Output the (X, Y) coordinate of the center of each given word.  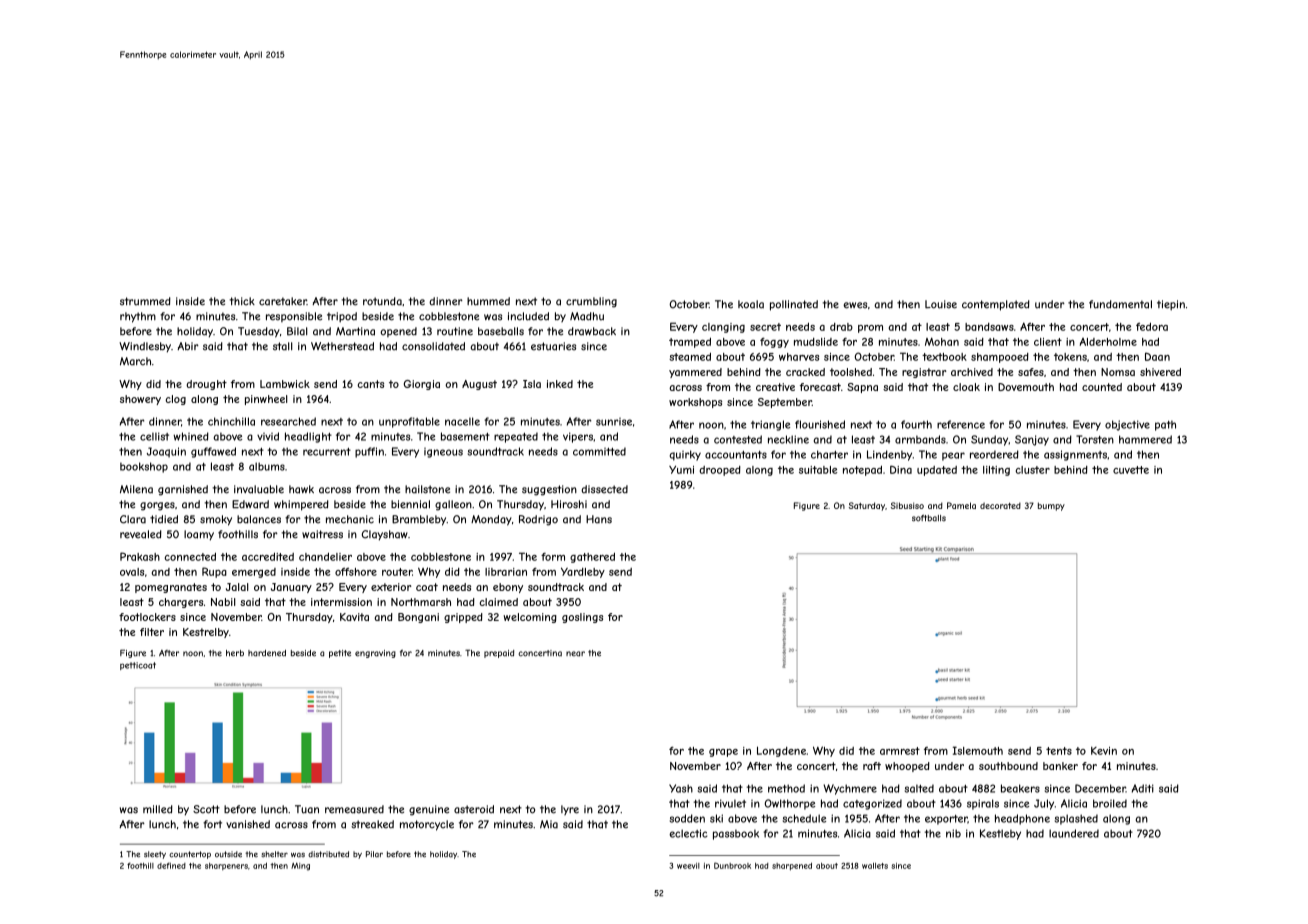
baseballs (501, 331)
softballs (929, 518)
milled (158, 809)
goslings (582, 618)
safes (1031, 372)
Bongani (418, 618)
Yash (681, 788)
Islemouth (978, 750)
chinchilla (231, 421)
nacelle (462, 421)
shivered (1160, 372)
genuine (429, 810)
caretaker (283, 301)
